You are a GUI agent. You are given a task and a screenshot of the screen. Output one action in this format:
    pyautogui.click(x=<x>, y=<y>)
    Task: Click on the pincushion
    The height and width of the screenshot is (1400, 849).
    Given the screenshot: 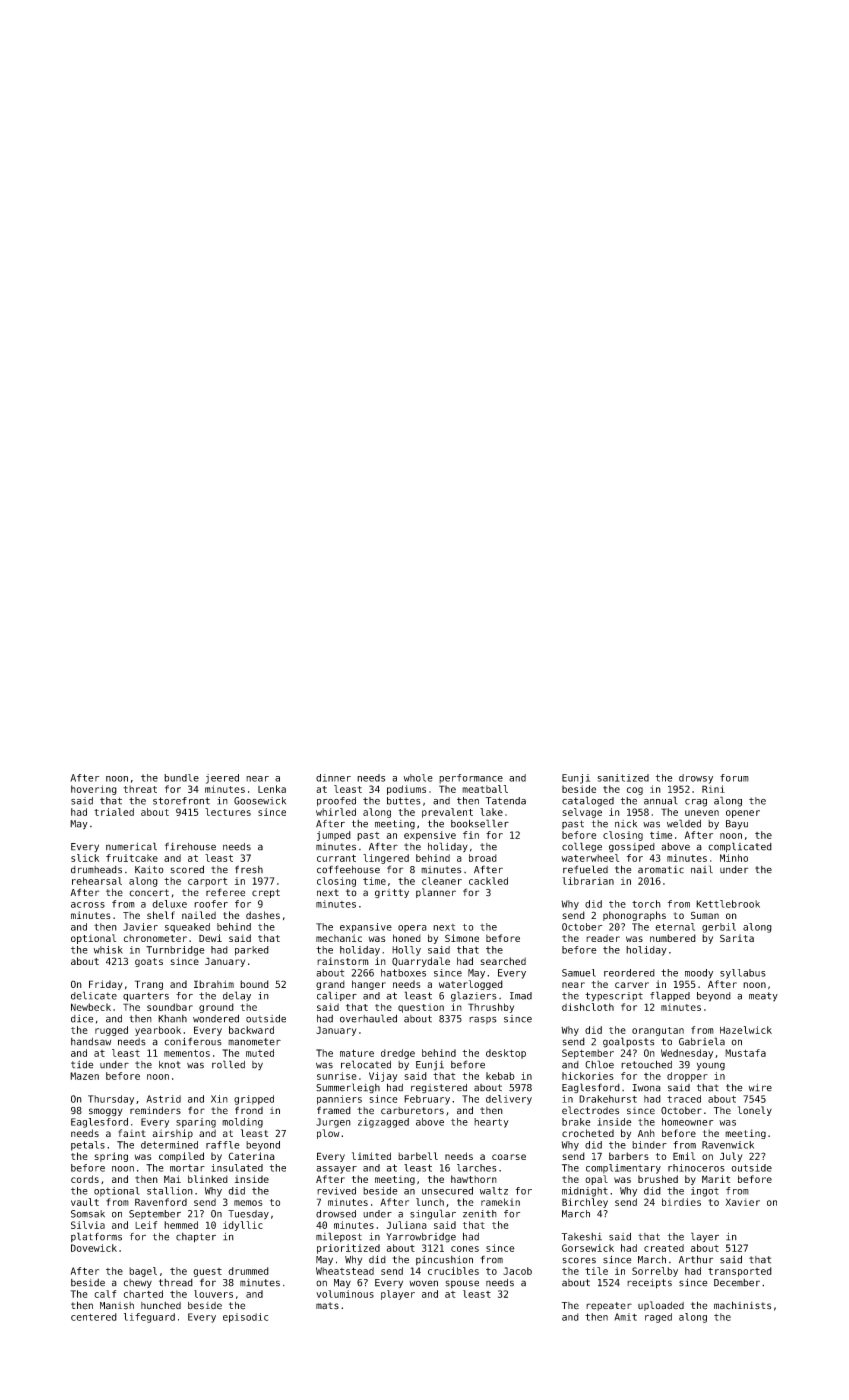 What is the action you would take?
    pyautogui.click(x=444, y=1260)
